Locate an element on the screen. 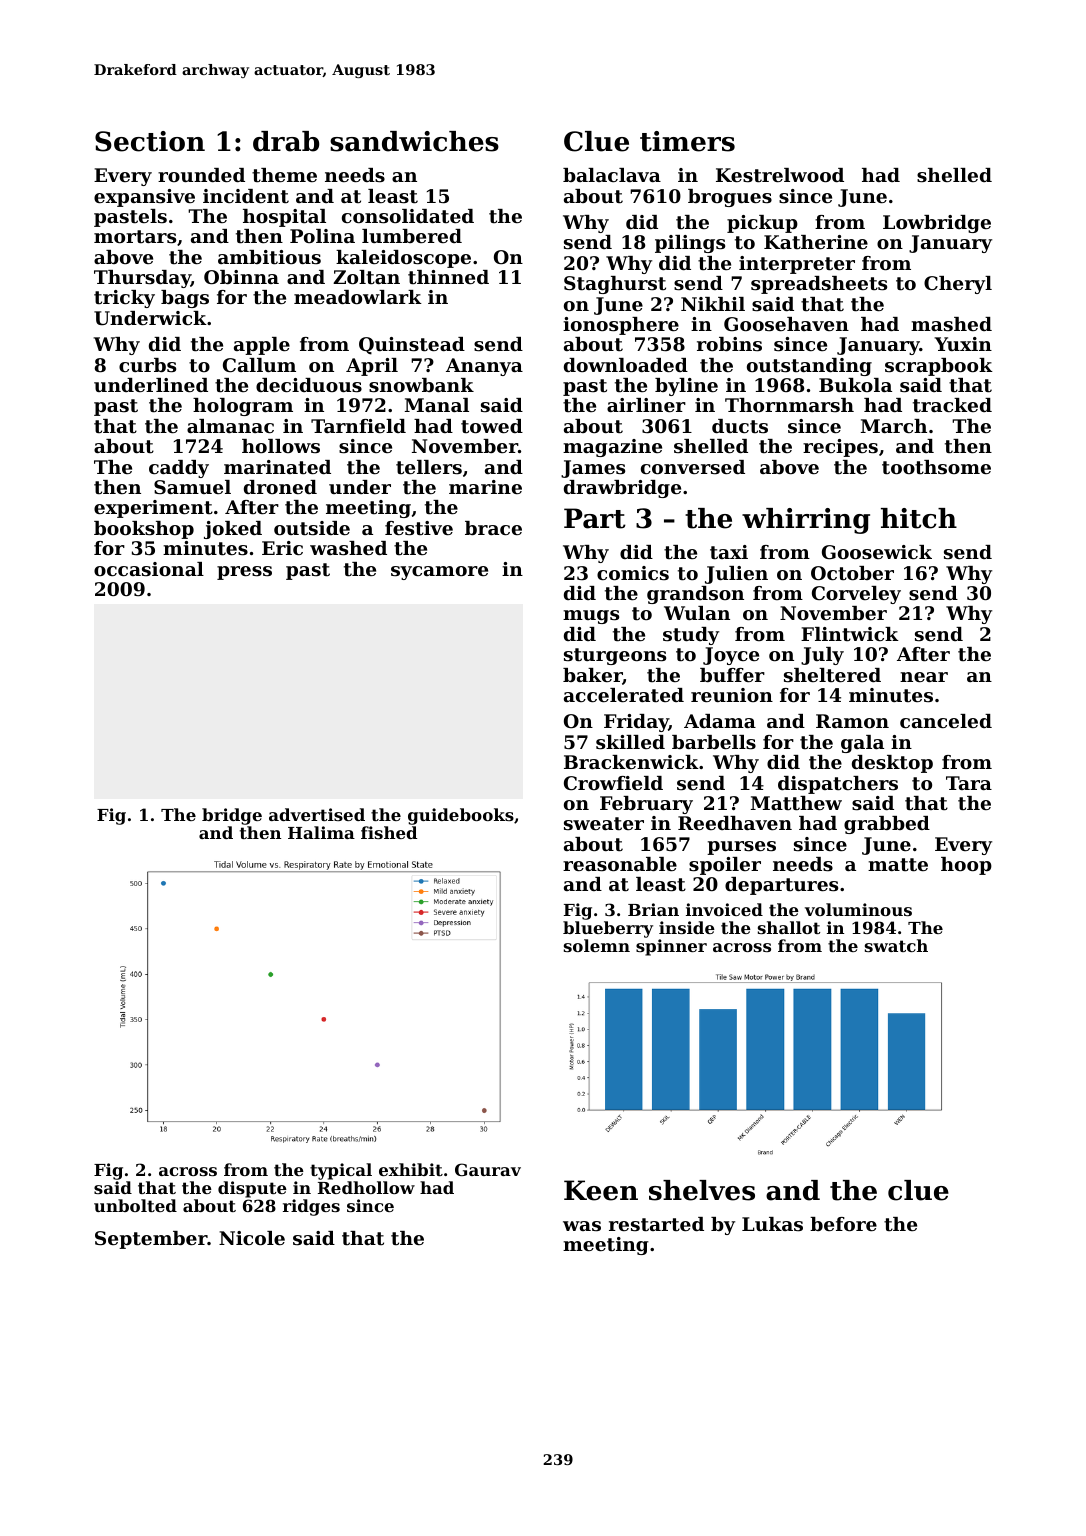 The image size is (1086, 1536). meadowlark is located at coordinates (358, 297).
